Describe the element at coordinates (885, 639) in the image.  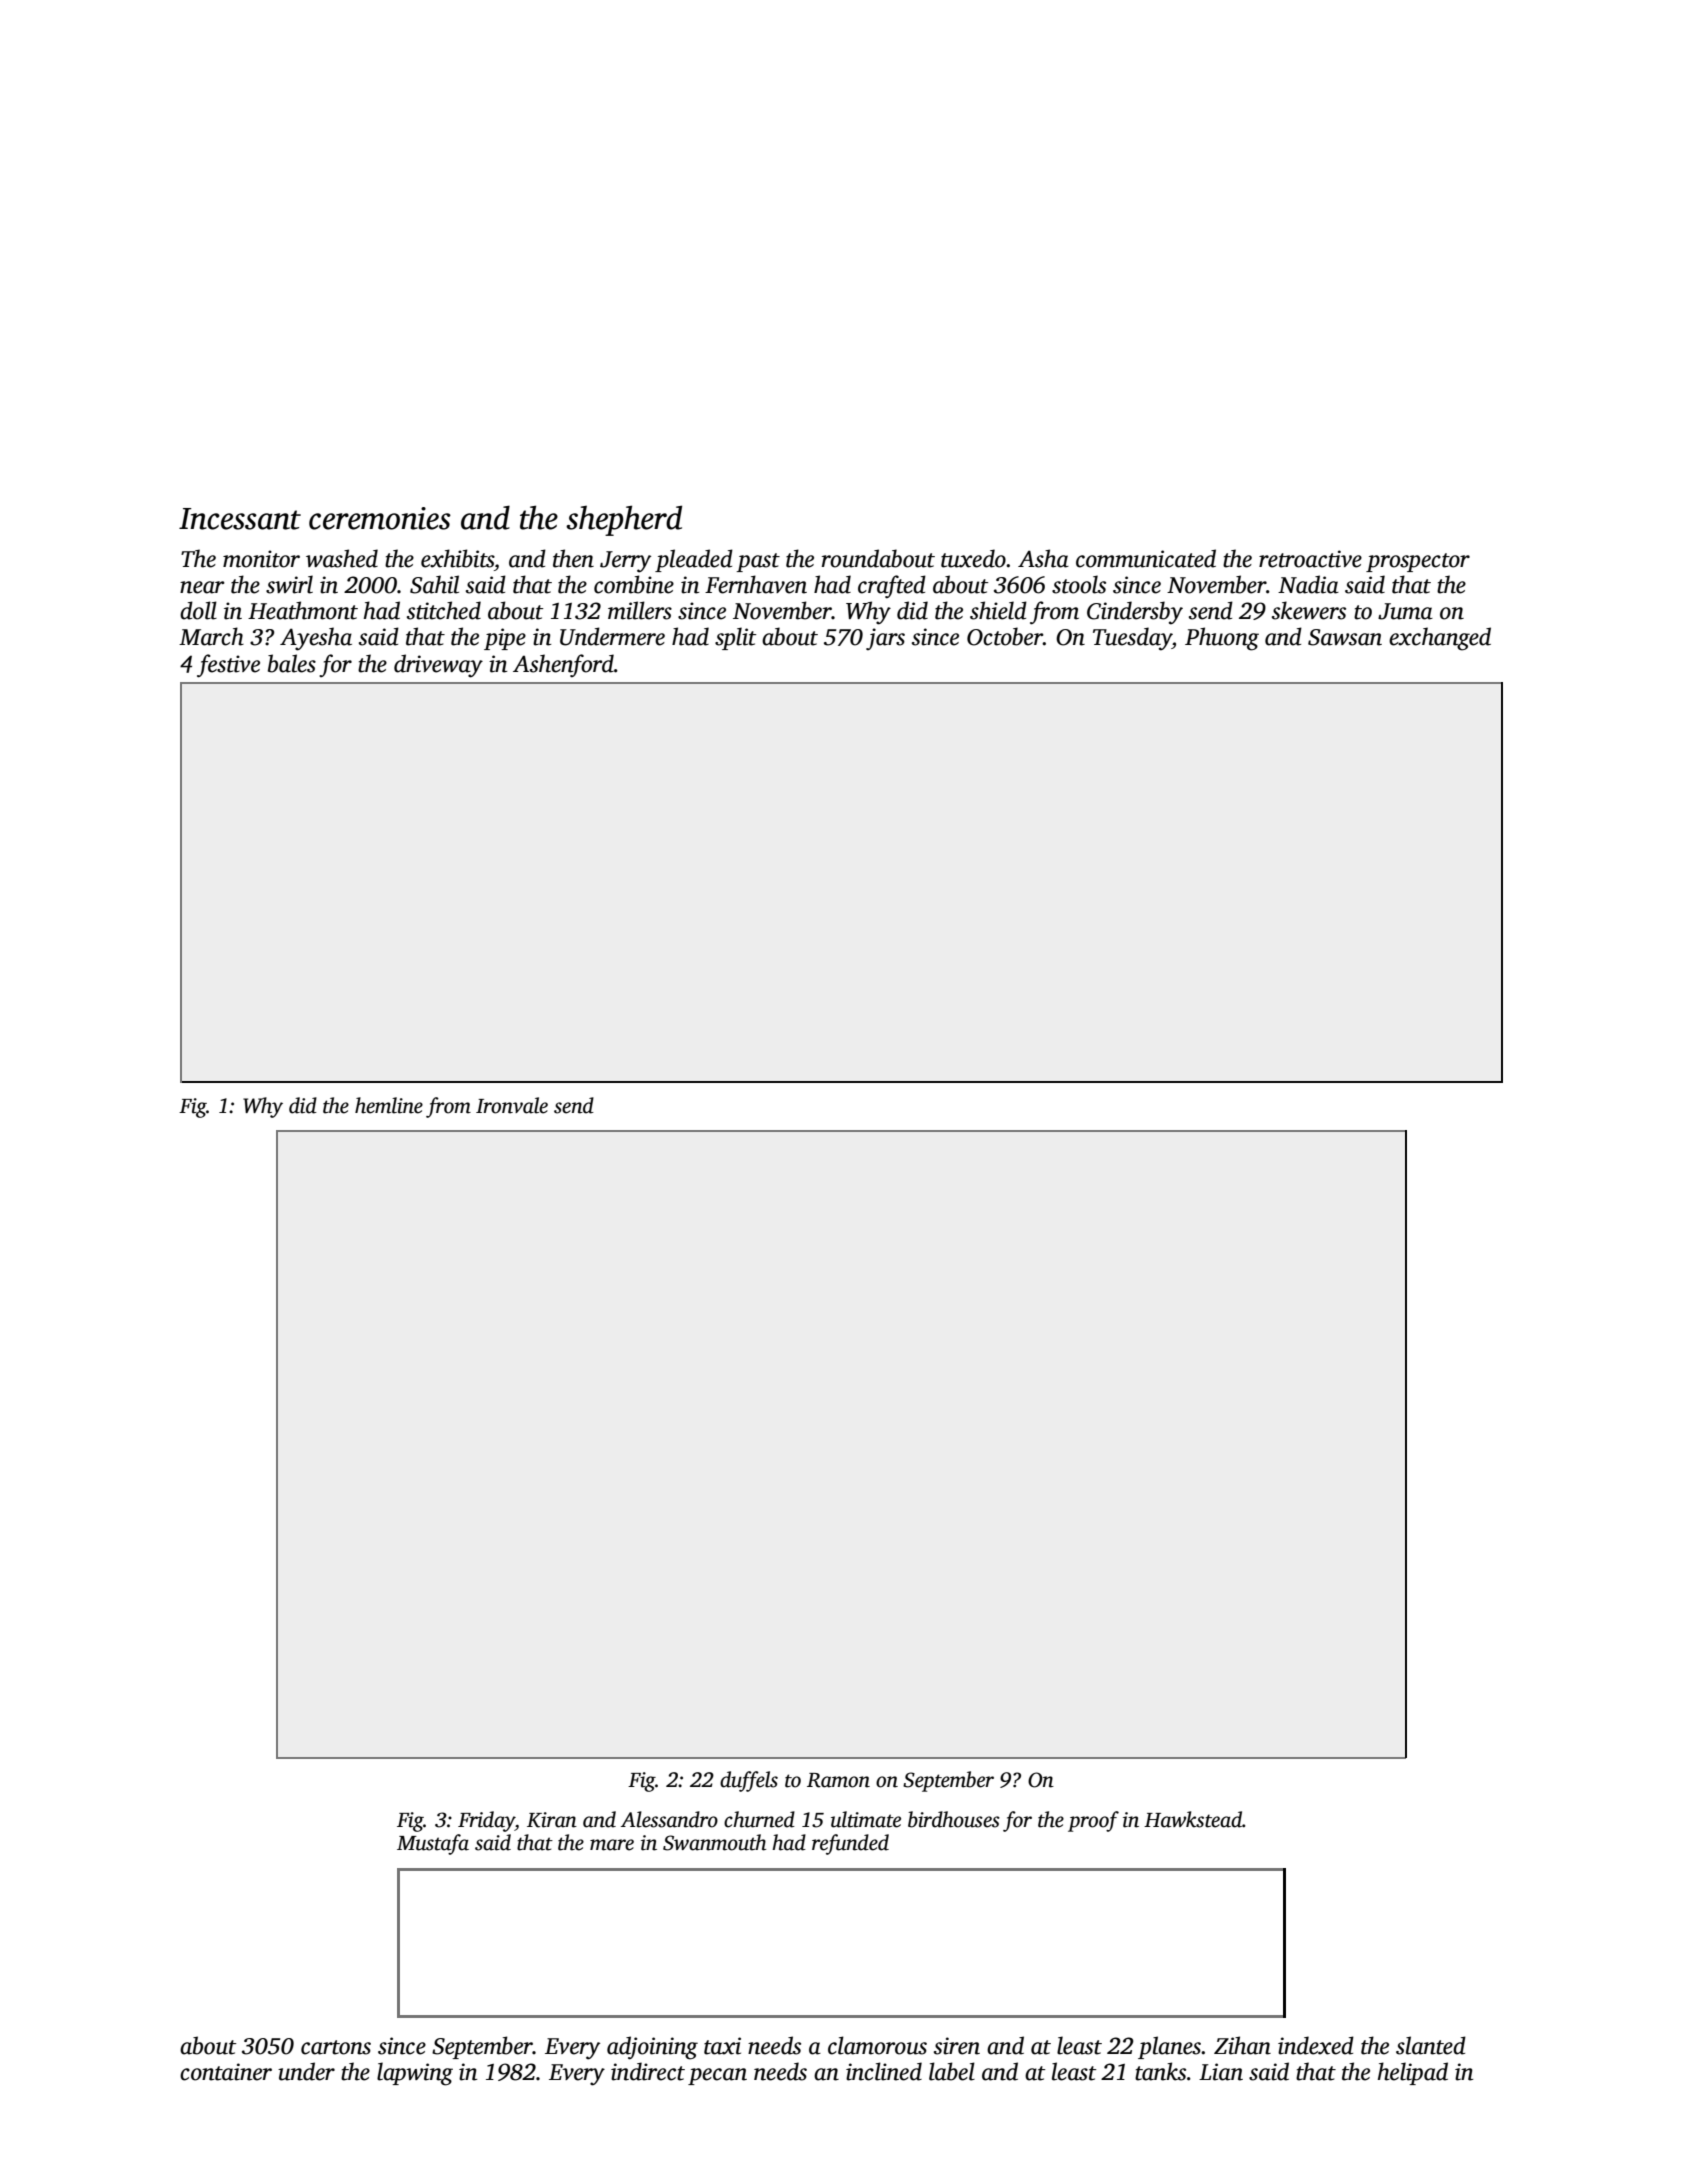
I see `jars` at that location.
